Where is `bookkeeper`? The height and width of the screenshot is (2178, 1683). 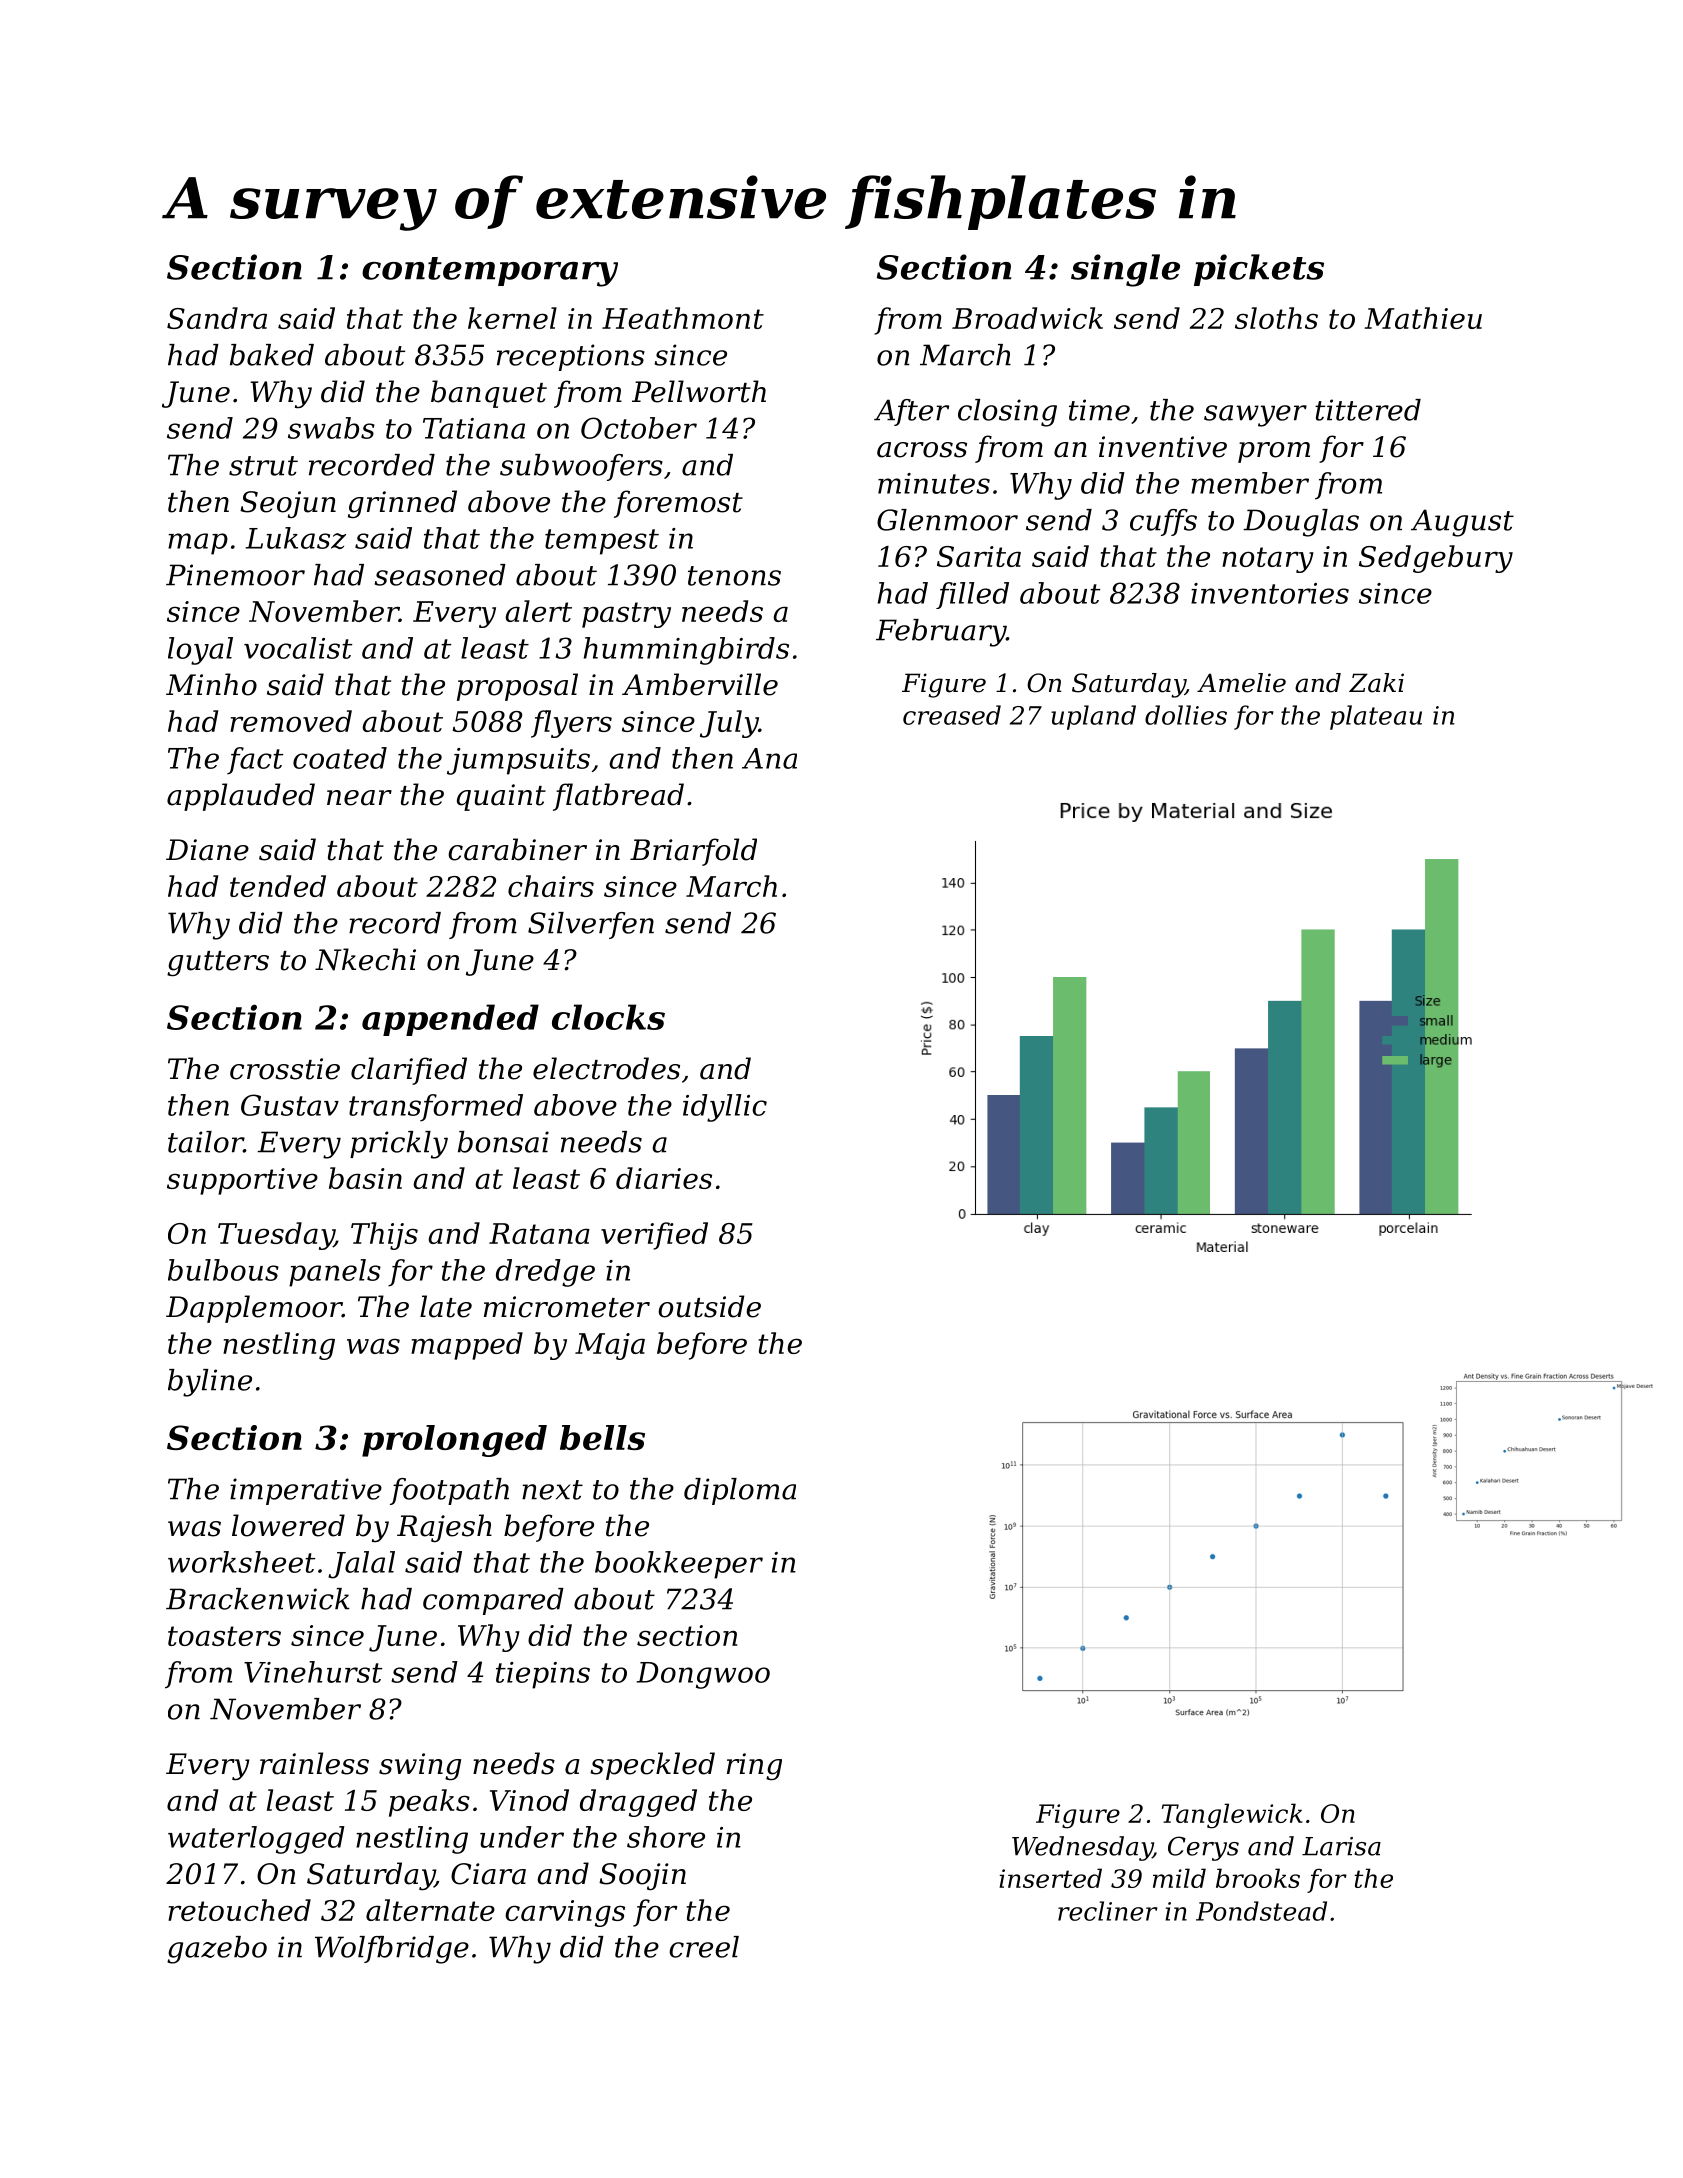
bookkeeper is located at coordinates (679, 1565).
